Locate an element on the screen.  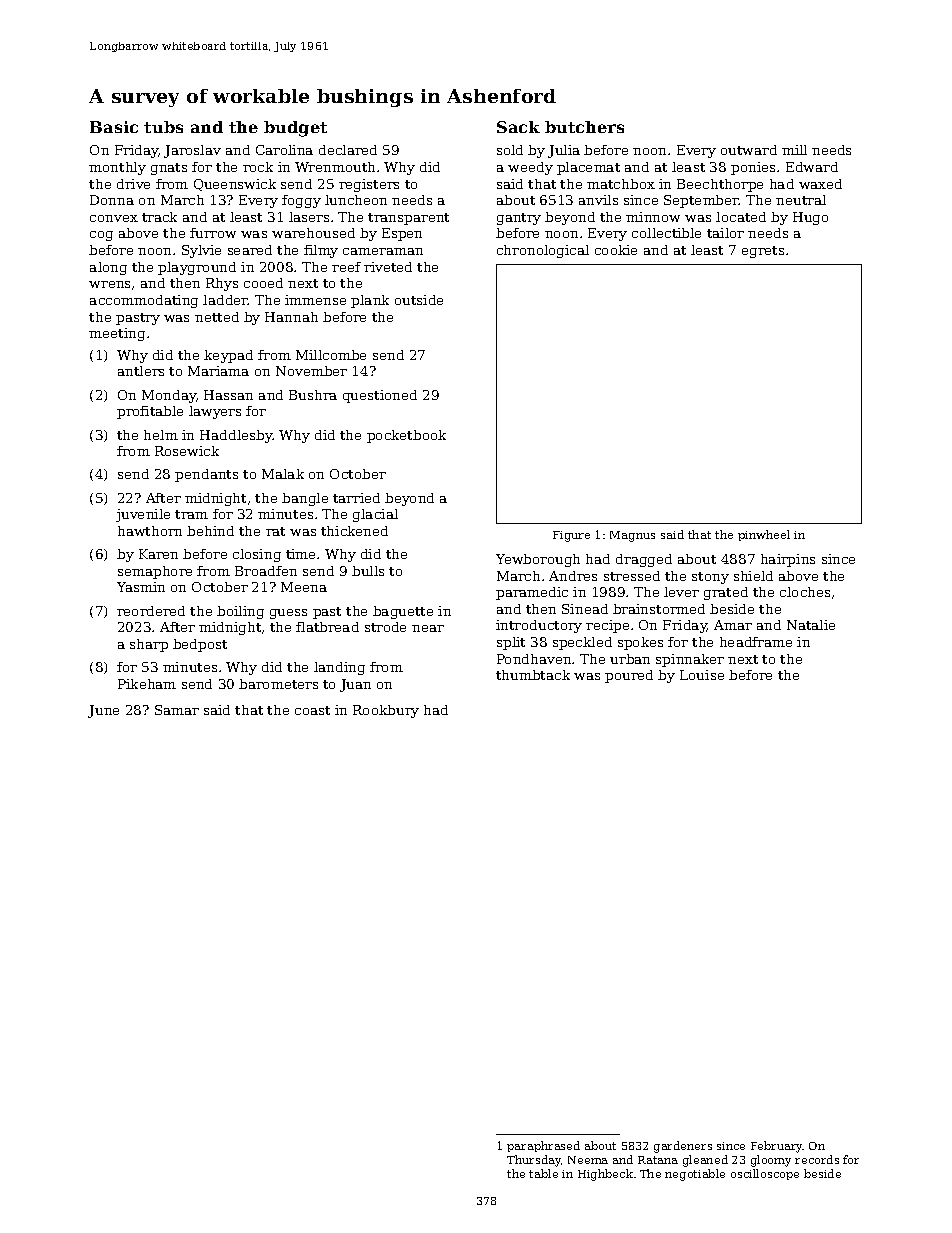
thumbtack is located at coordinates (533, 675).
